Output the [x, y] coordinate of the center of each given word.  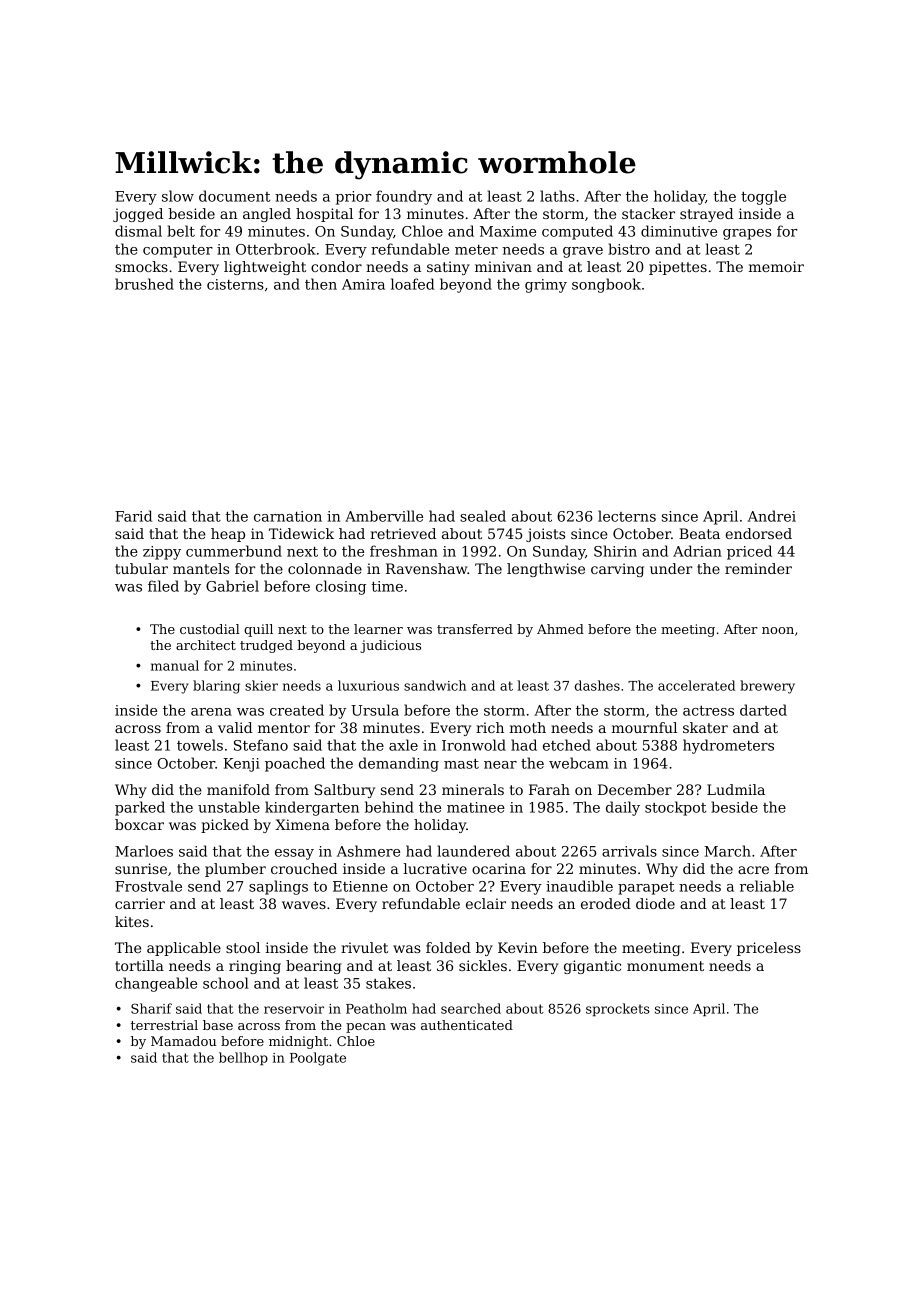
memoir [776, 266]
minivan [503, 266]
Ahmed [560, 629]
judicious [390, 646]
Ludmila [736, 789]
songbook [606, 285]
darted [763, 710]
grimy [546, 286]
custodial [210, 629]
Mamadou [184, 1041]
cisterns [235, 284]
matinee [476, 807]
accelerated [696, 685]
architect [206, 645]
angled [267, 215]
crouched [304, 868]
